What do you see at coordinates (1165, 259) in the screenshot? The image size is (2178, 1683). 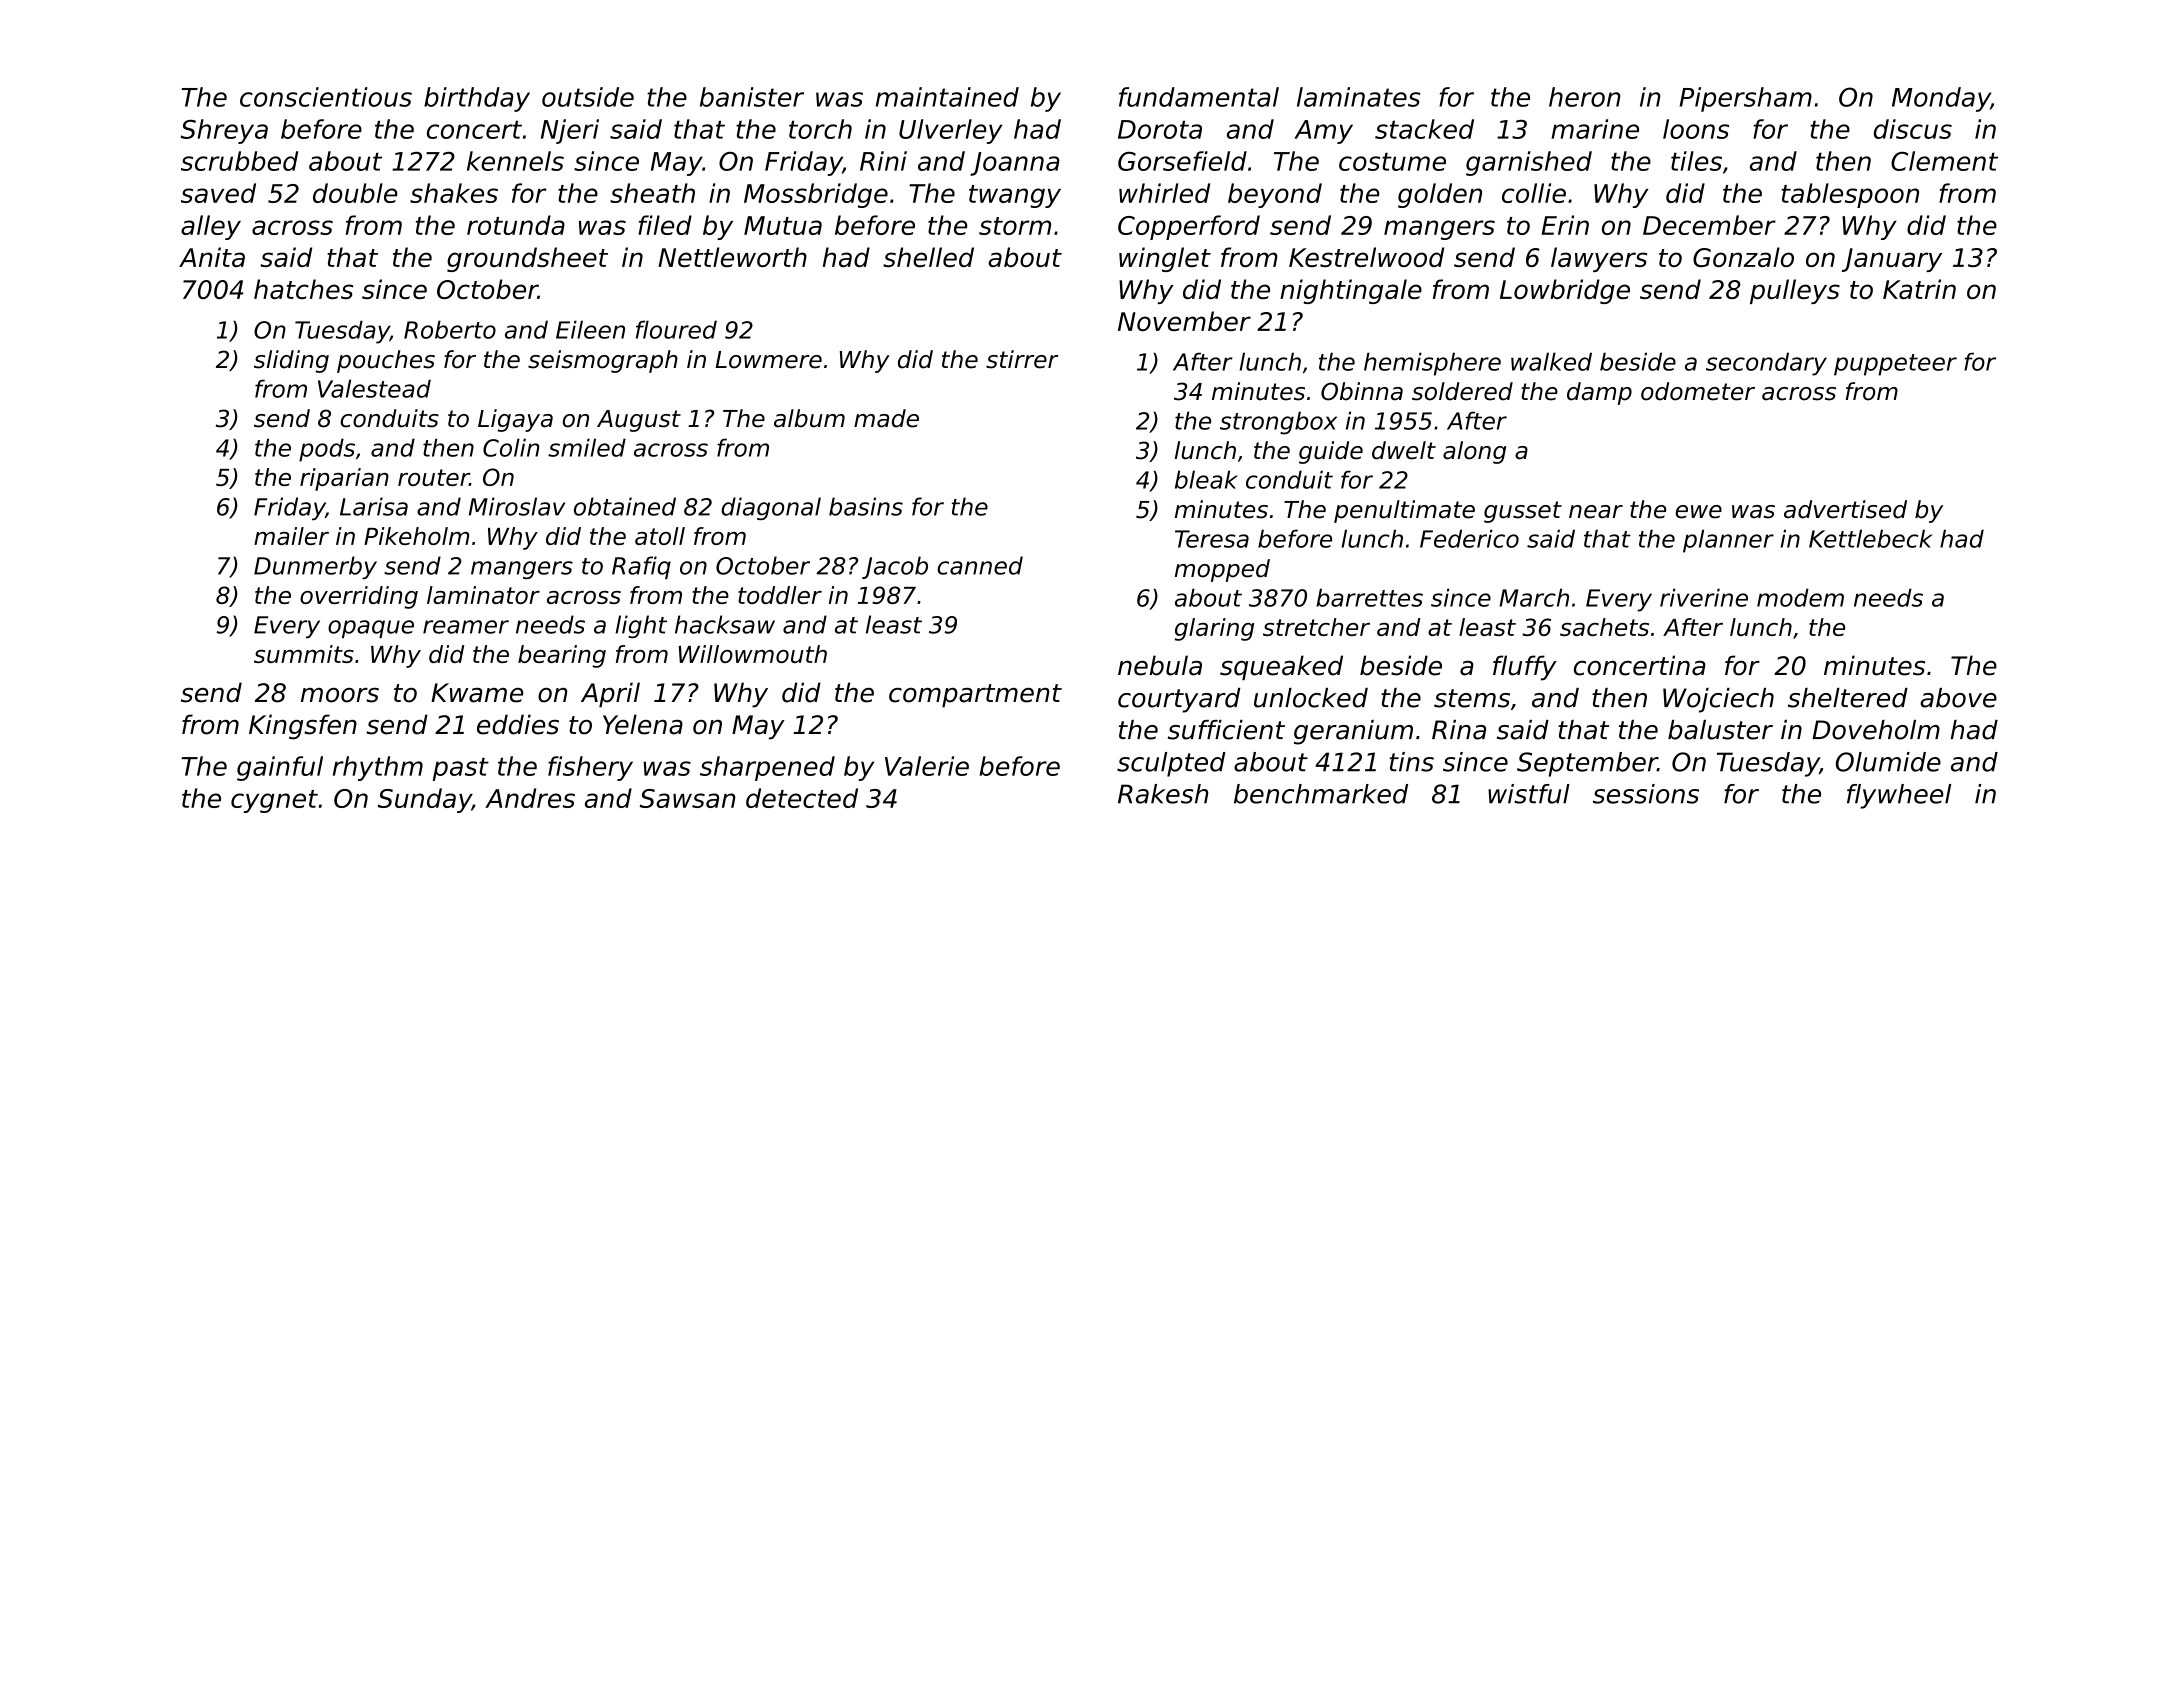 I see `winglet` at bounding box center [1165, 259].
